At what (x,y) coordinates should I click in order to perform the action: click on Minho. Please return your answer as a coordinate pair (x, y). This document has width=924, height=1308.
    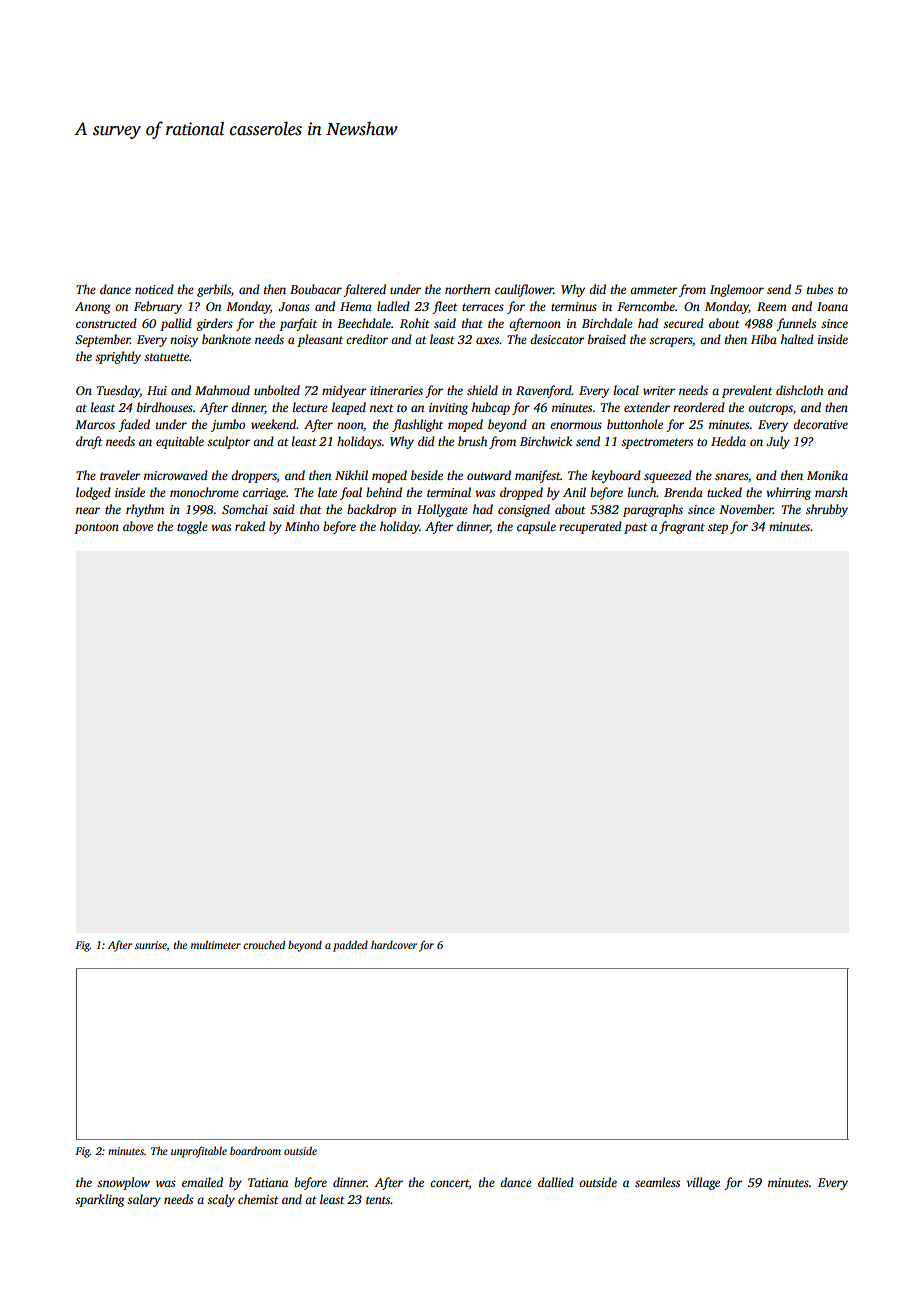
    Looking at the image, I should click on (302, 526).
